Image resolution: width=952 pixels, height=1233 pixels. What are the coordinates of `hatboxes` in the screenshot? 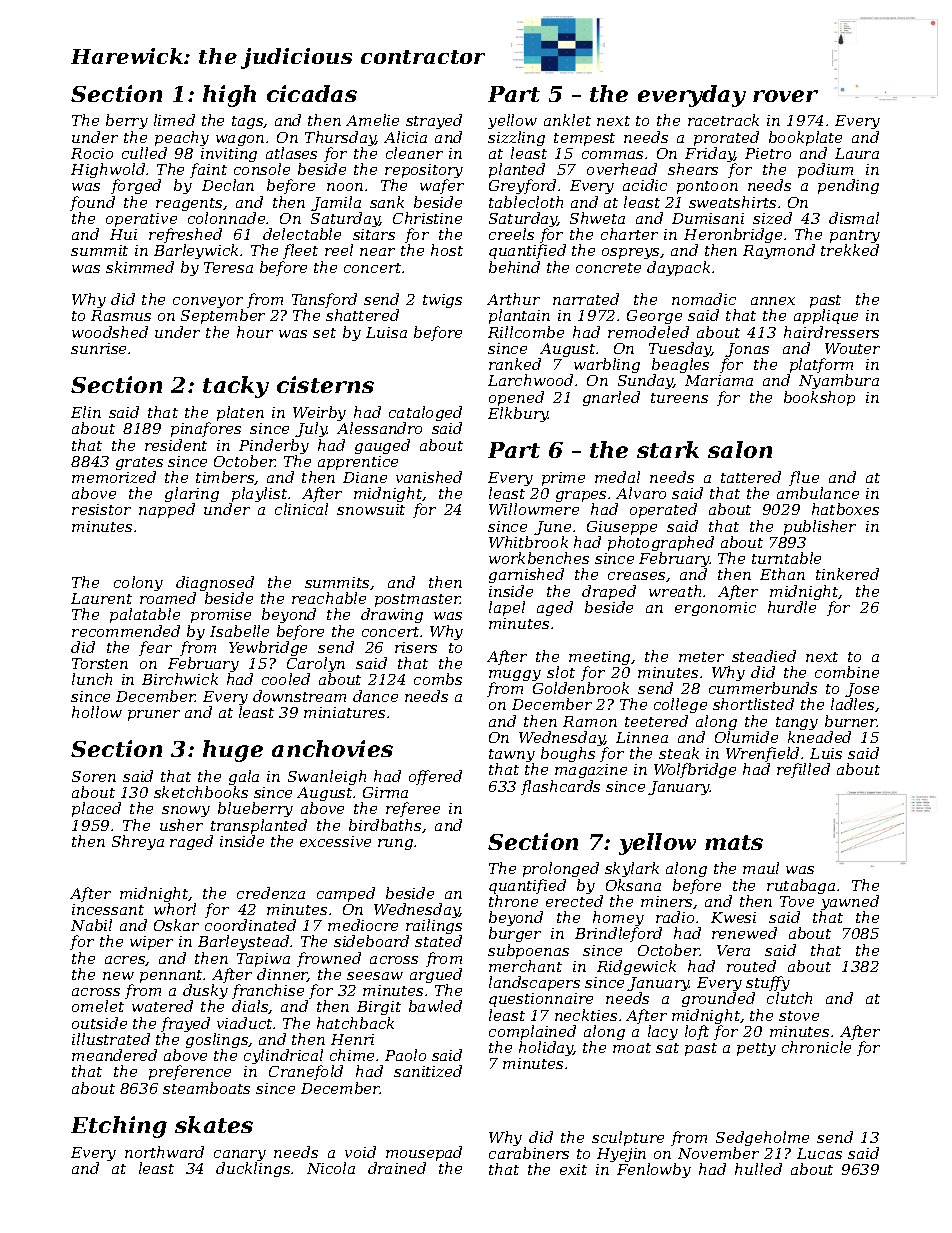 It's located at (845, 509).
